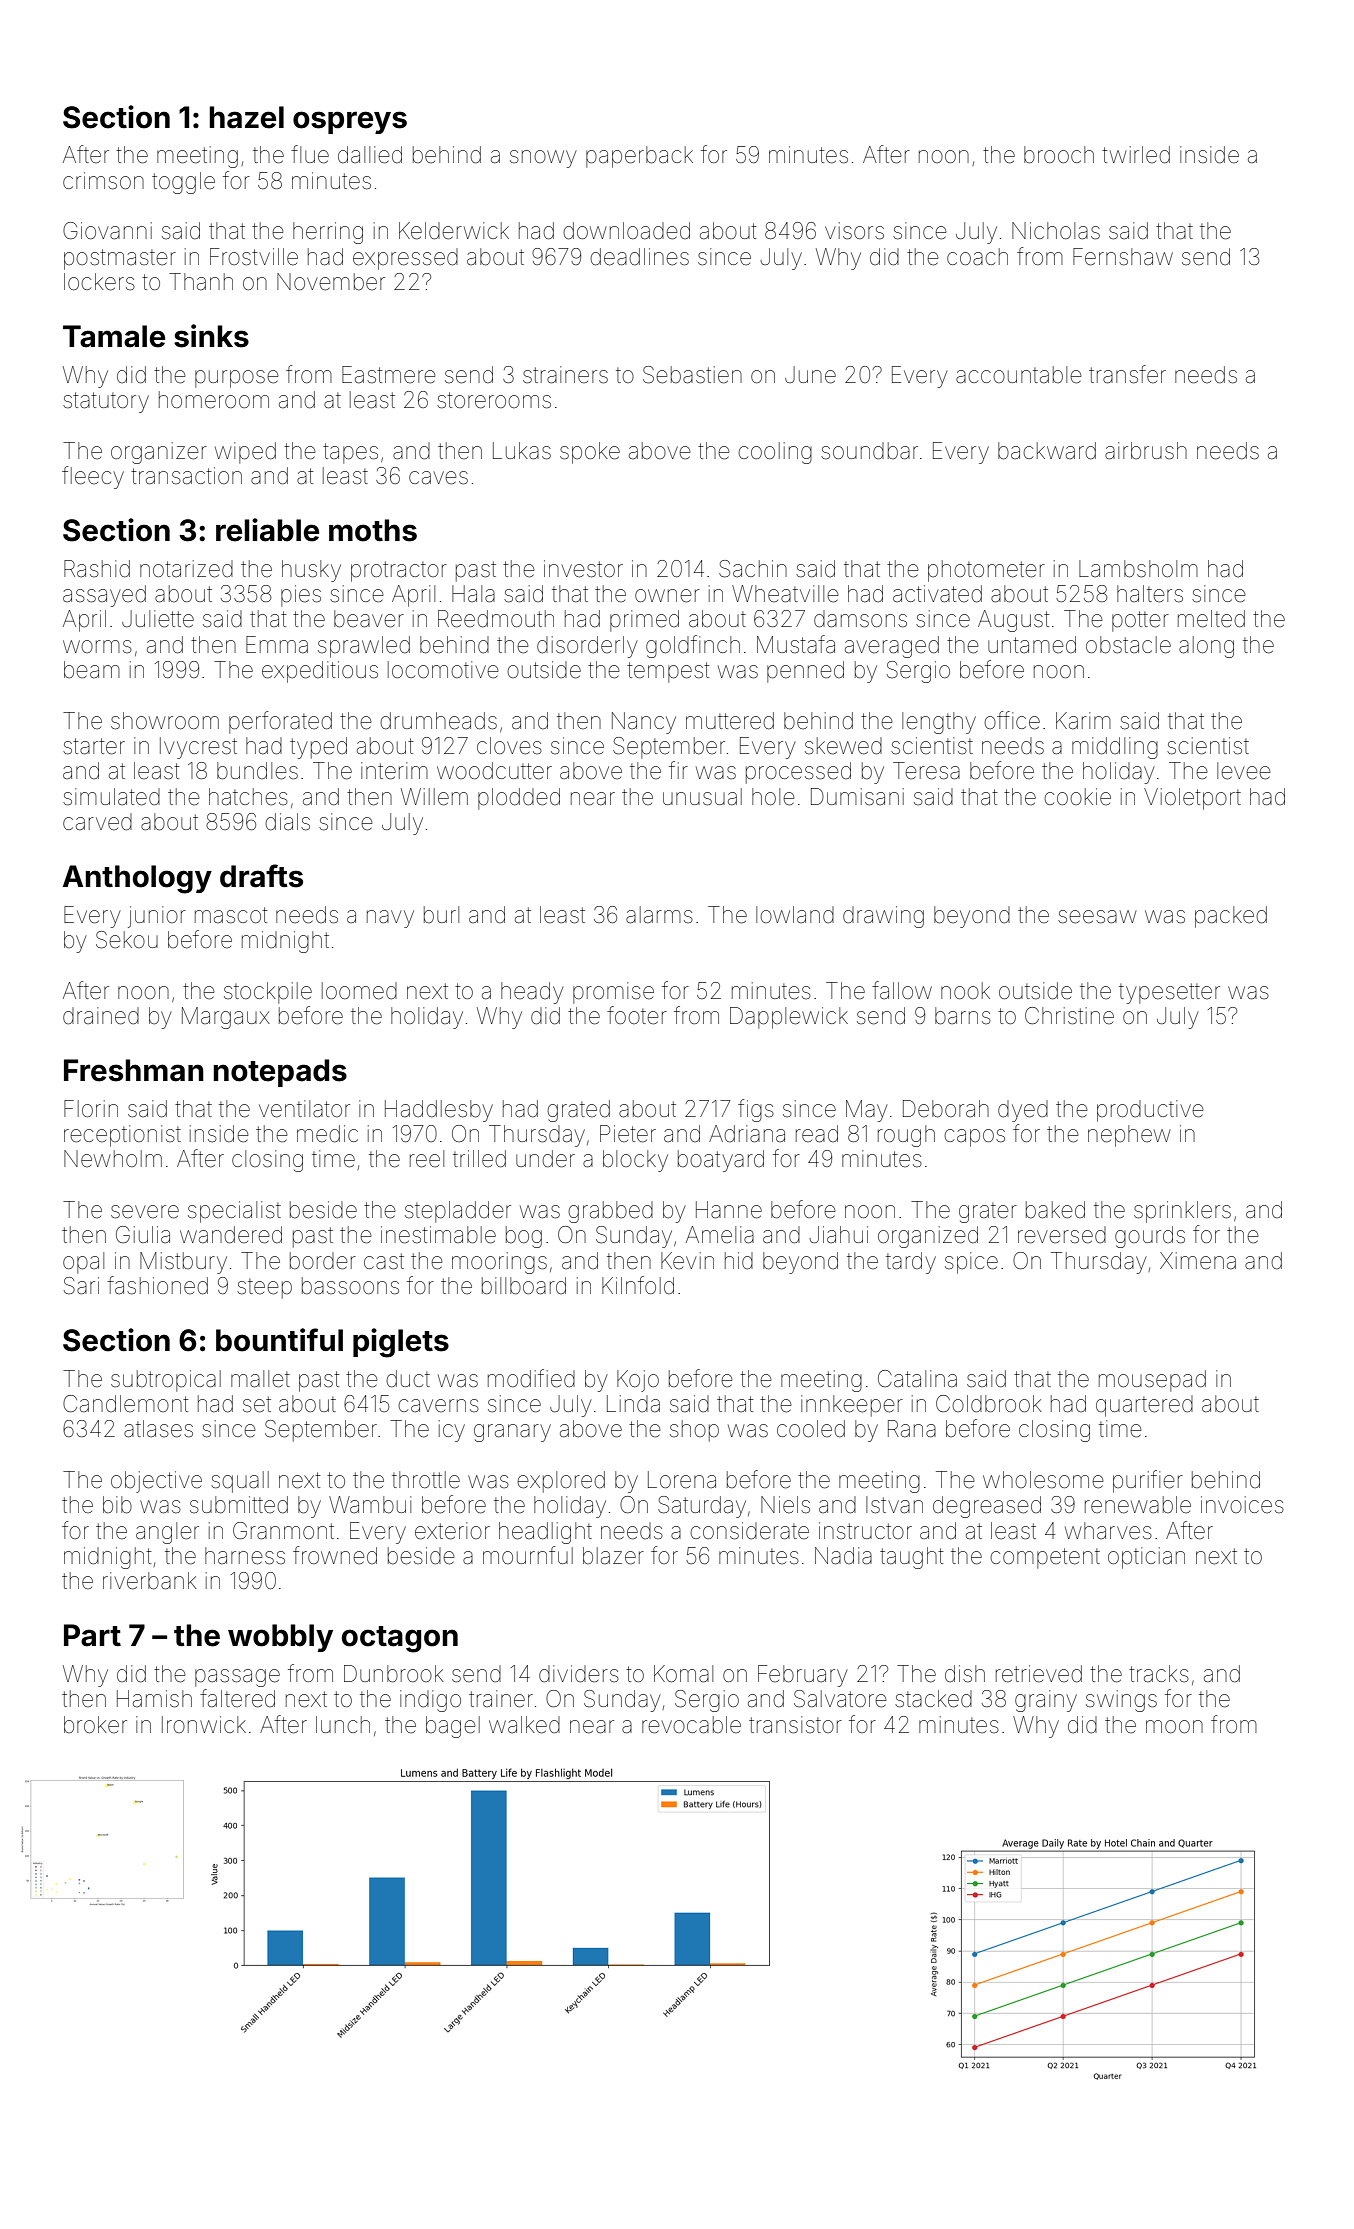 The image size is (1354, 2229). Describe the element at coordinates (103, 181) in the document. I see `crimson` at that location.
